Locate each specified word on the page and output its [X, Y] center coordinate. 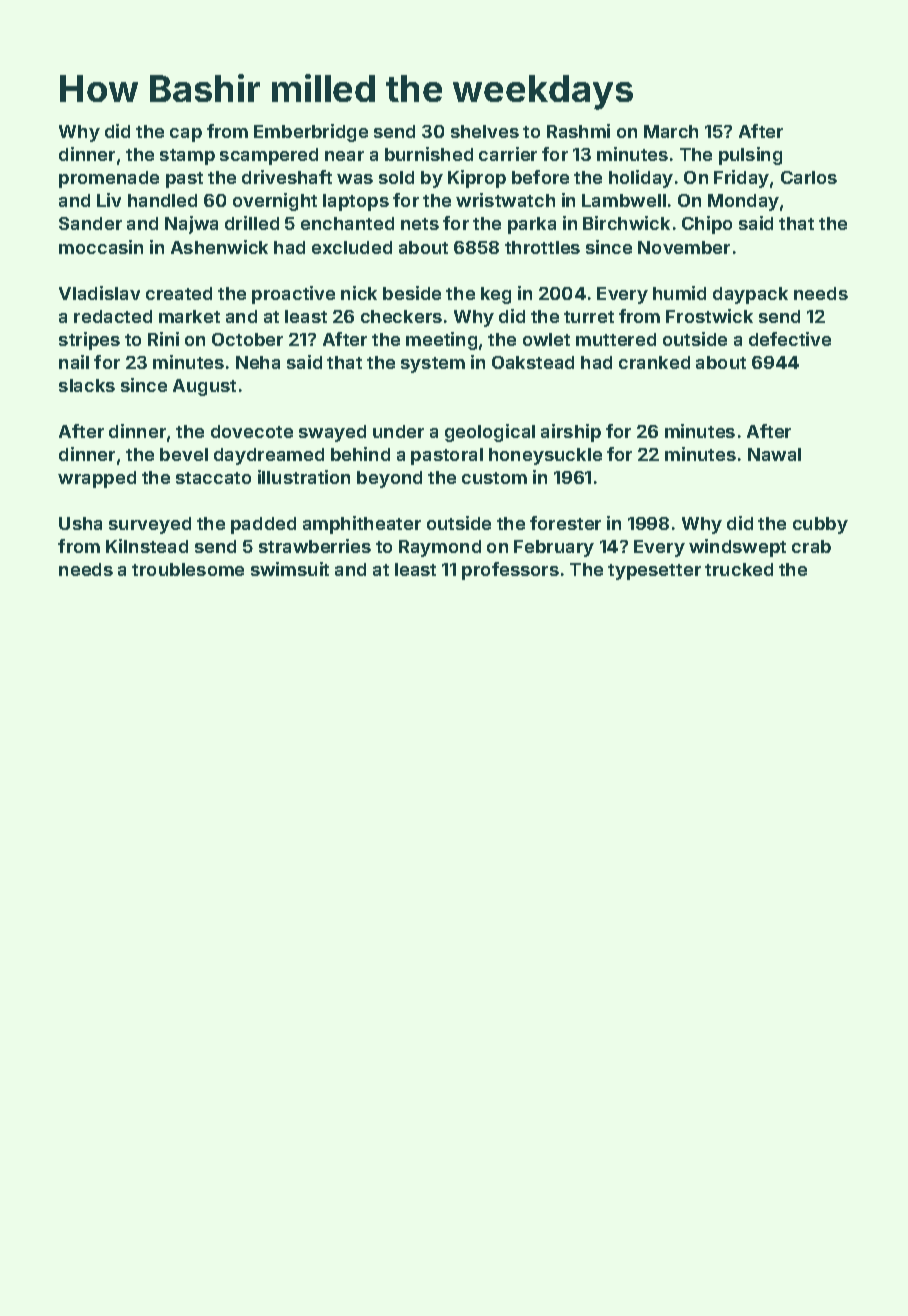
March [671, 131]
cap [186, 135]
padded [263, 525]
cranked [654, 362]
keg [496, 295]
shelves [485, 131]
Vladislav [99, 293]
